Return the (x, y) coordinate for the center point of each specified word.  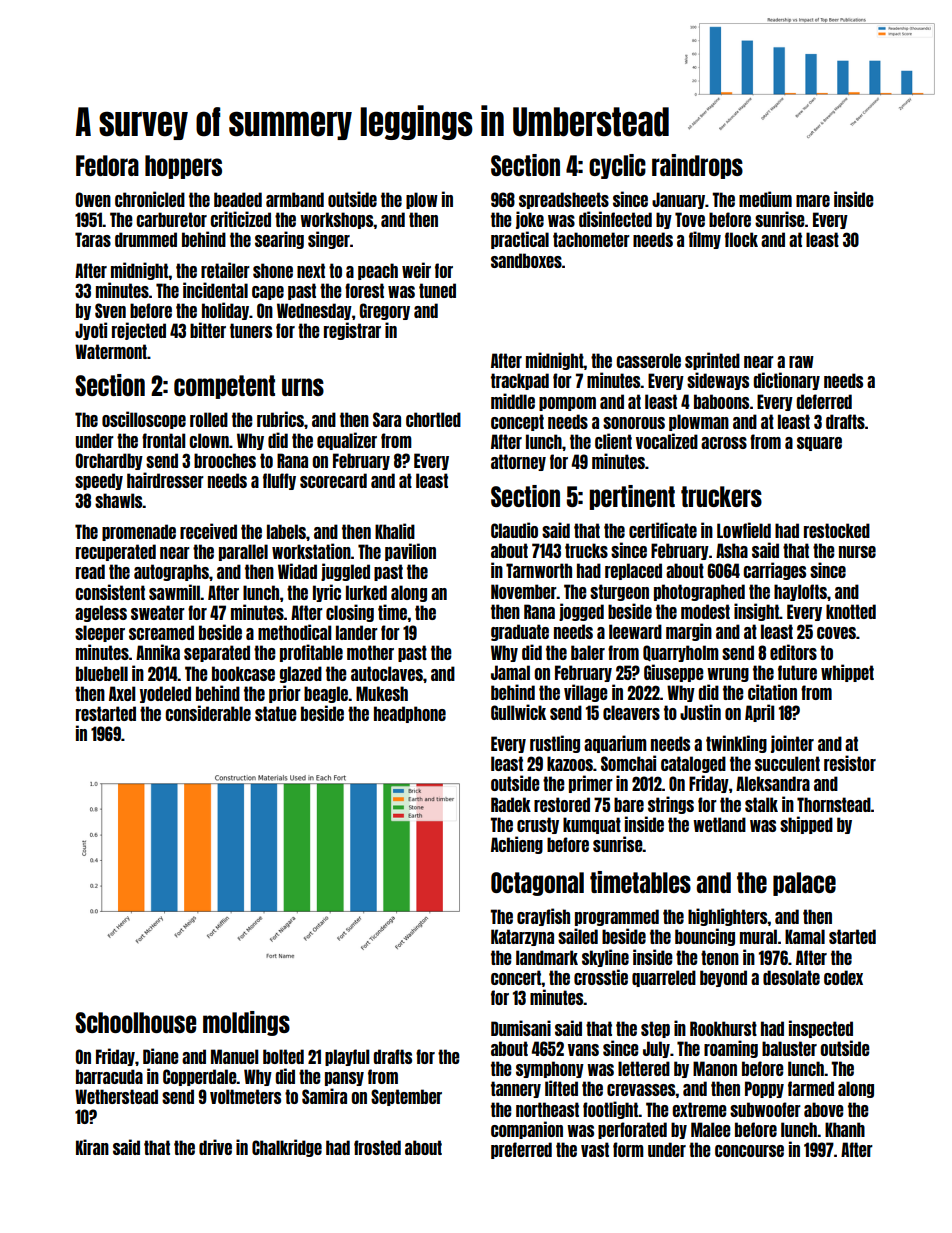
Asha (732, 550)
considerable (208, 713)
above (824, 1109)
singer (329, 240)
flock (741, 239)
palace (804, 884)
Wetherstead (116, 1096)
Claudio (514, 530)
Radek (511, 804)
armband (295, 199)
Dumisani (521, 1028)
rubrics (280, 419)
